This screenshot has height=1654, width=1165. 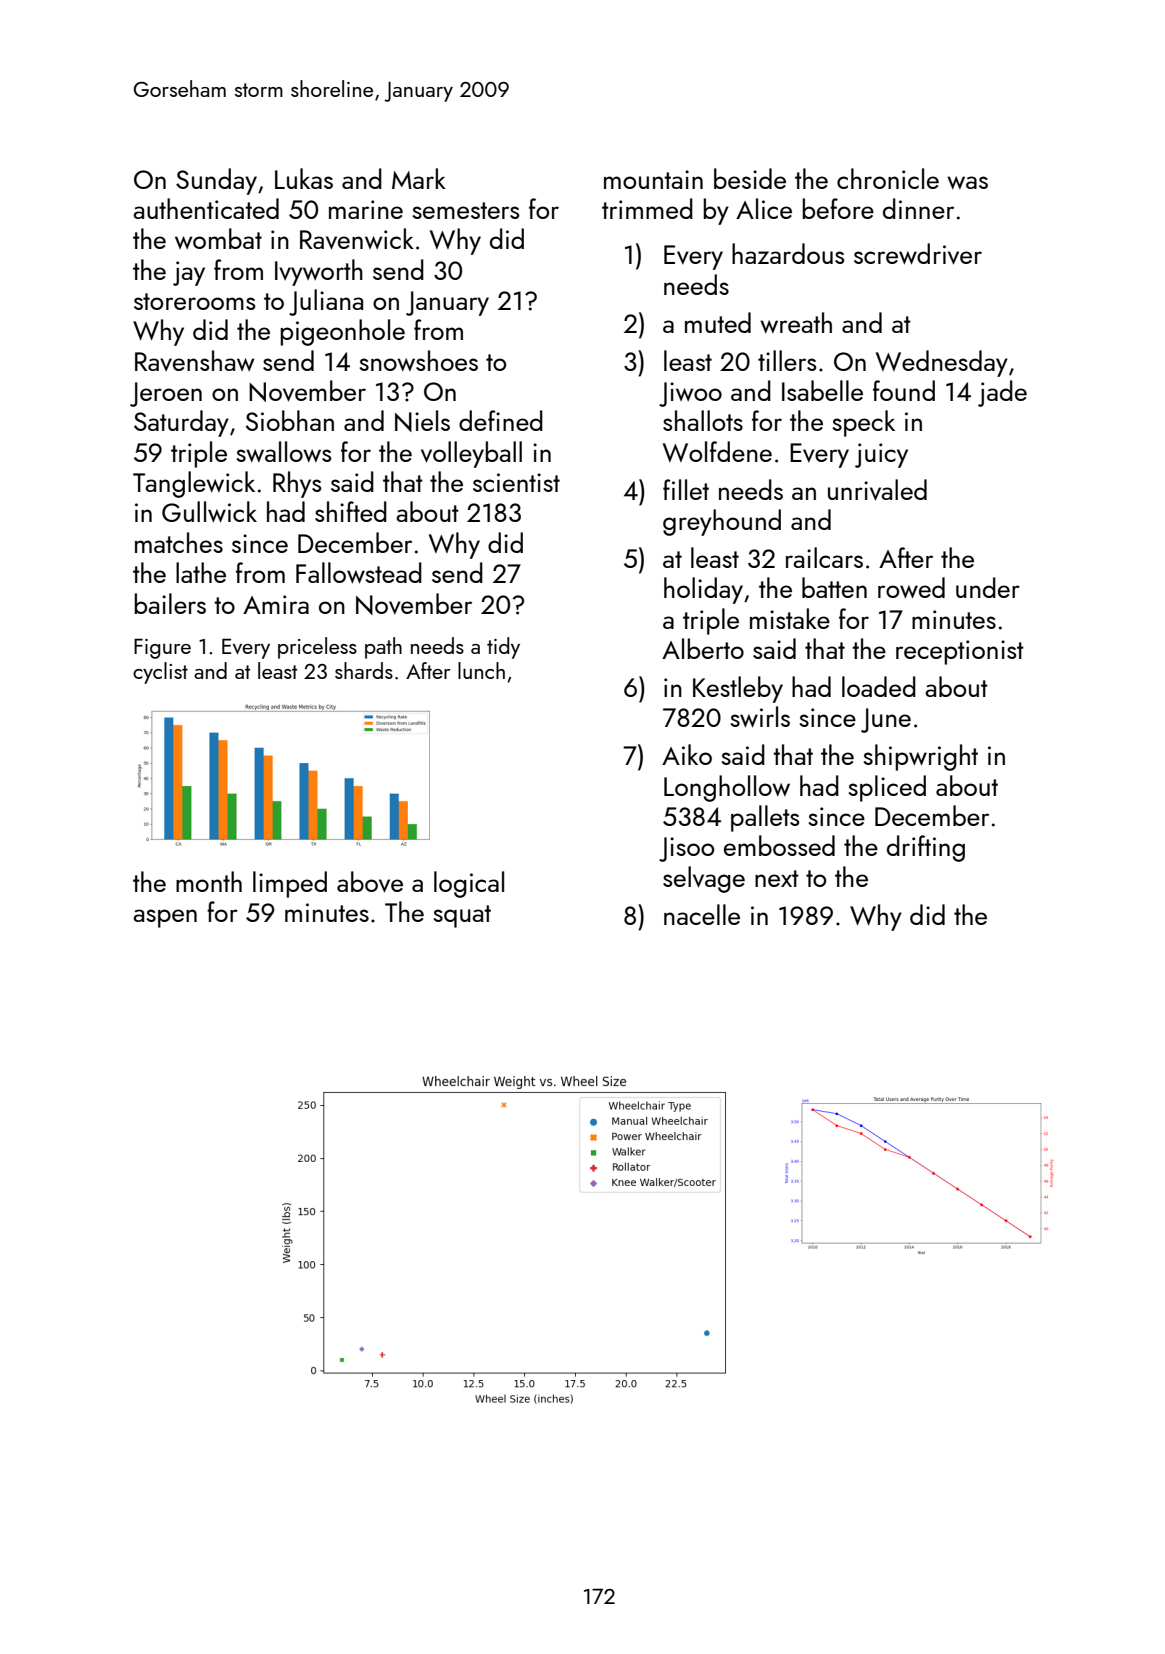 I want to click on under, so click(x=988, y=587).
